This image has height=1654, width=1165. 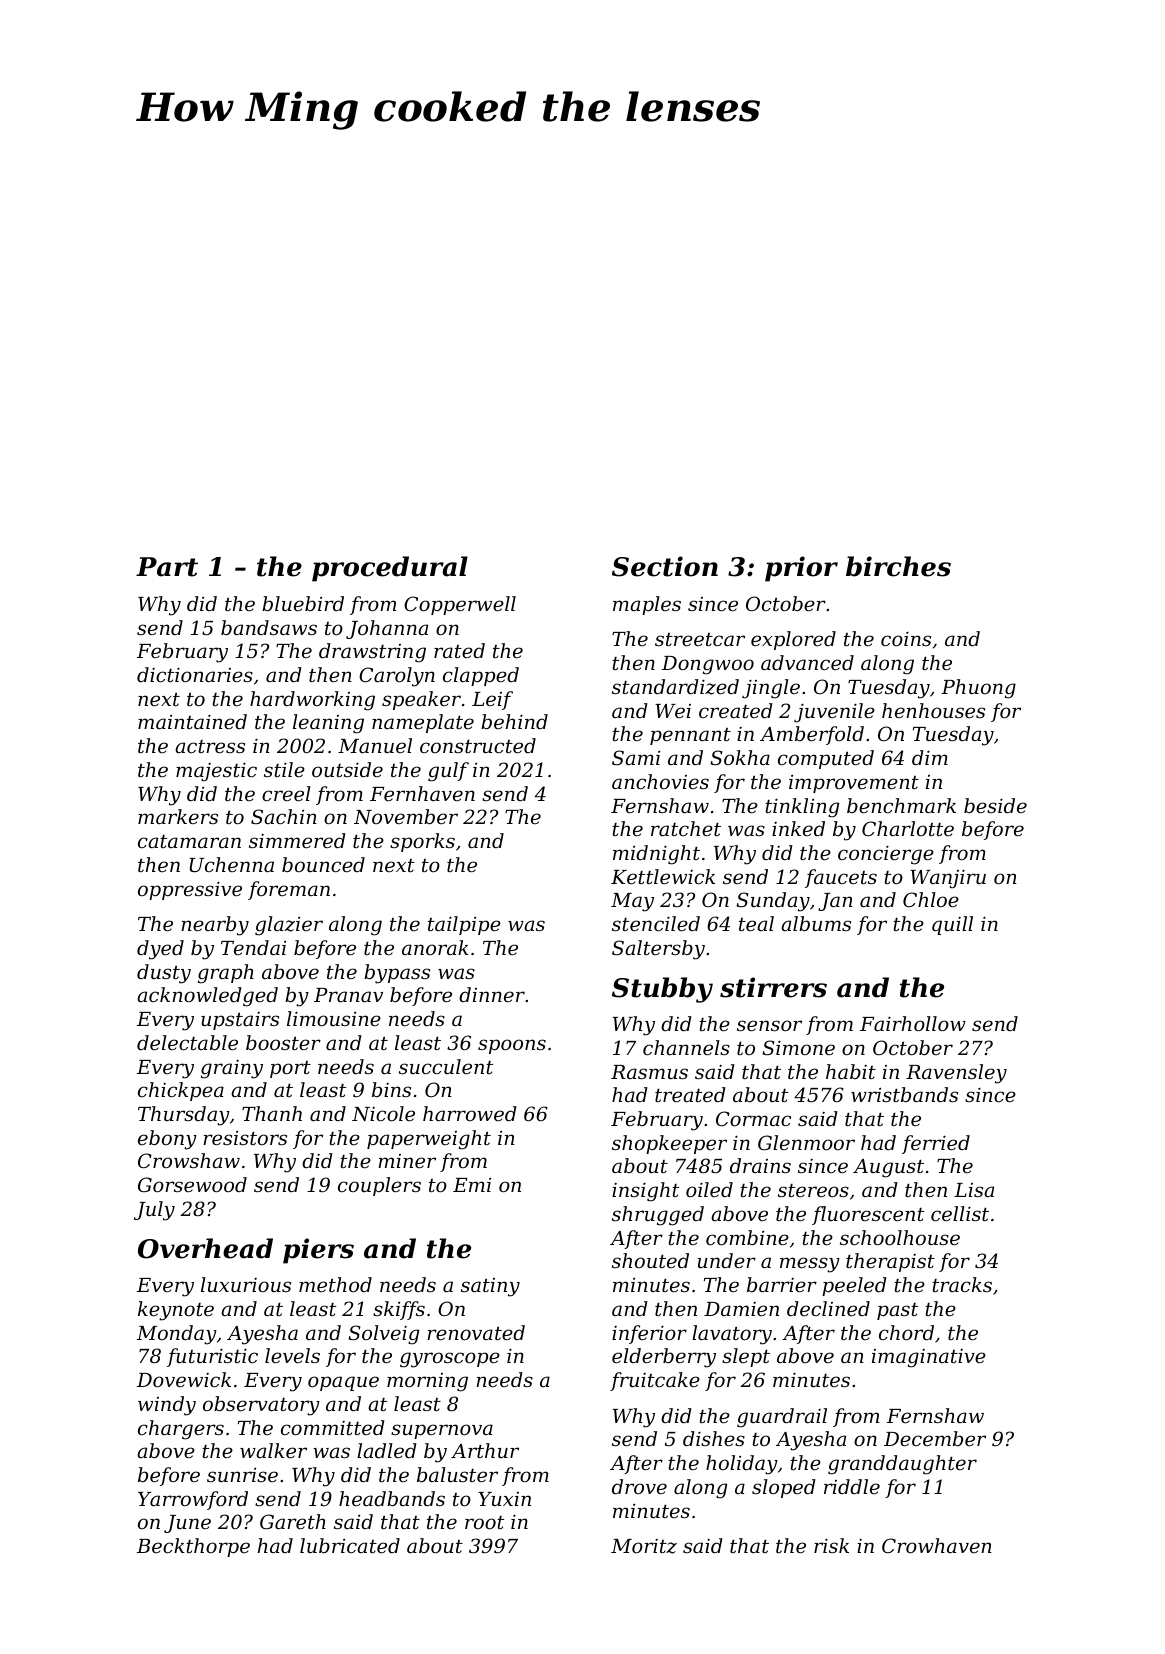 What do you see at coordinates (289, 890) in the image?
I see `foreman` at bounding box center [289, 890].
